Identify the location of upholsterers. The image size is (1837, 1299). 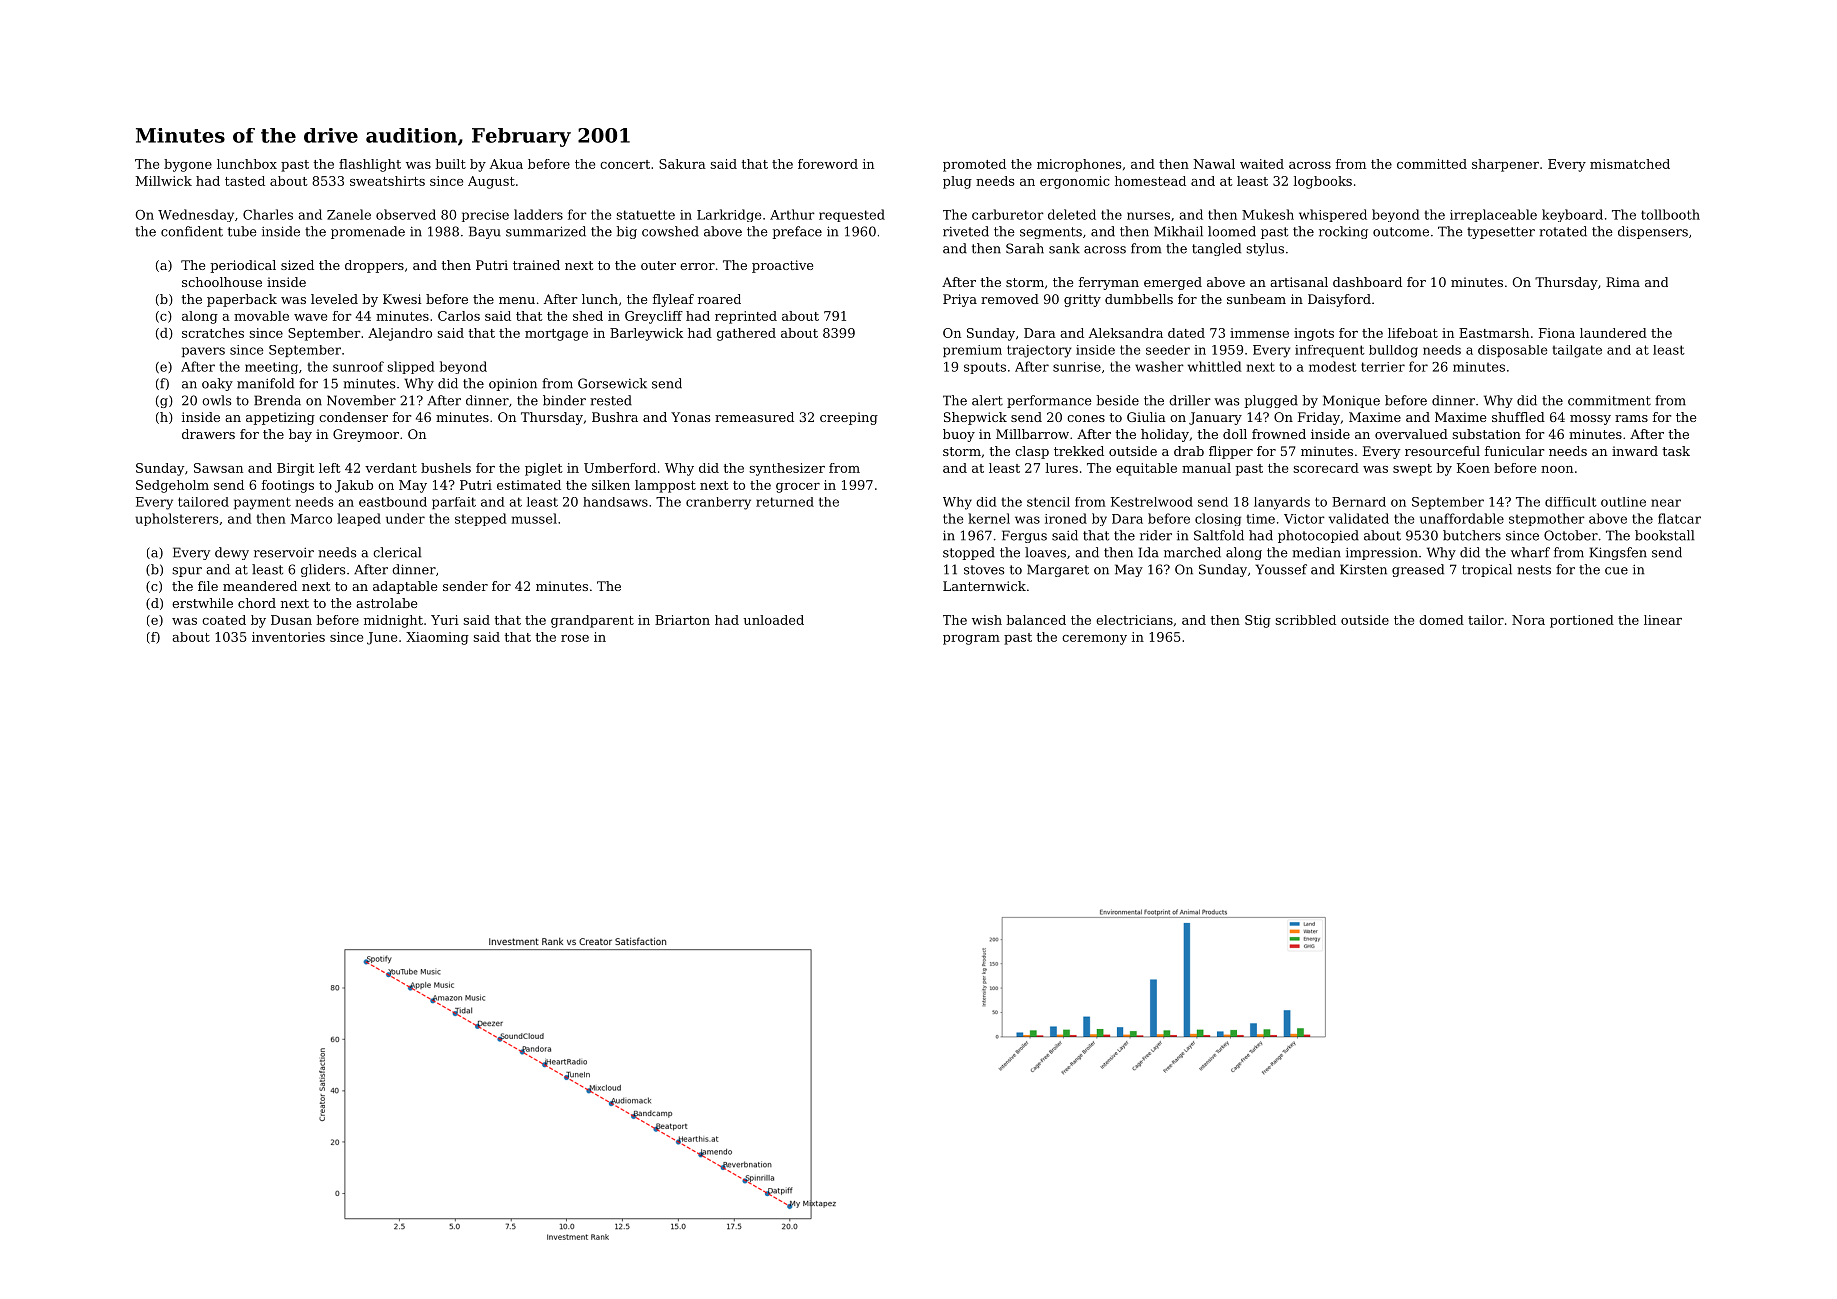
(176, 519).
